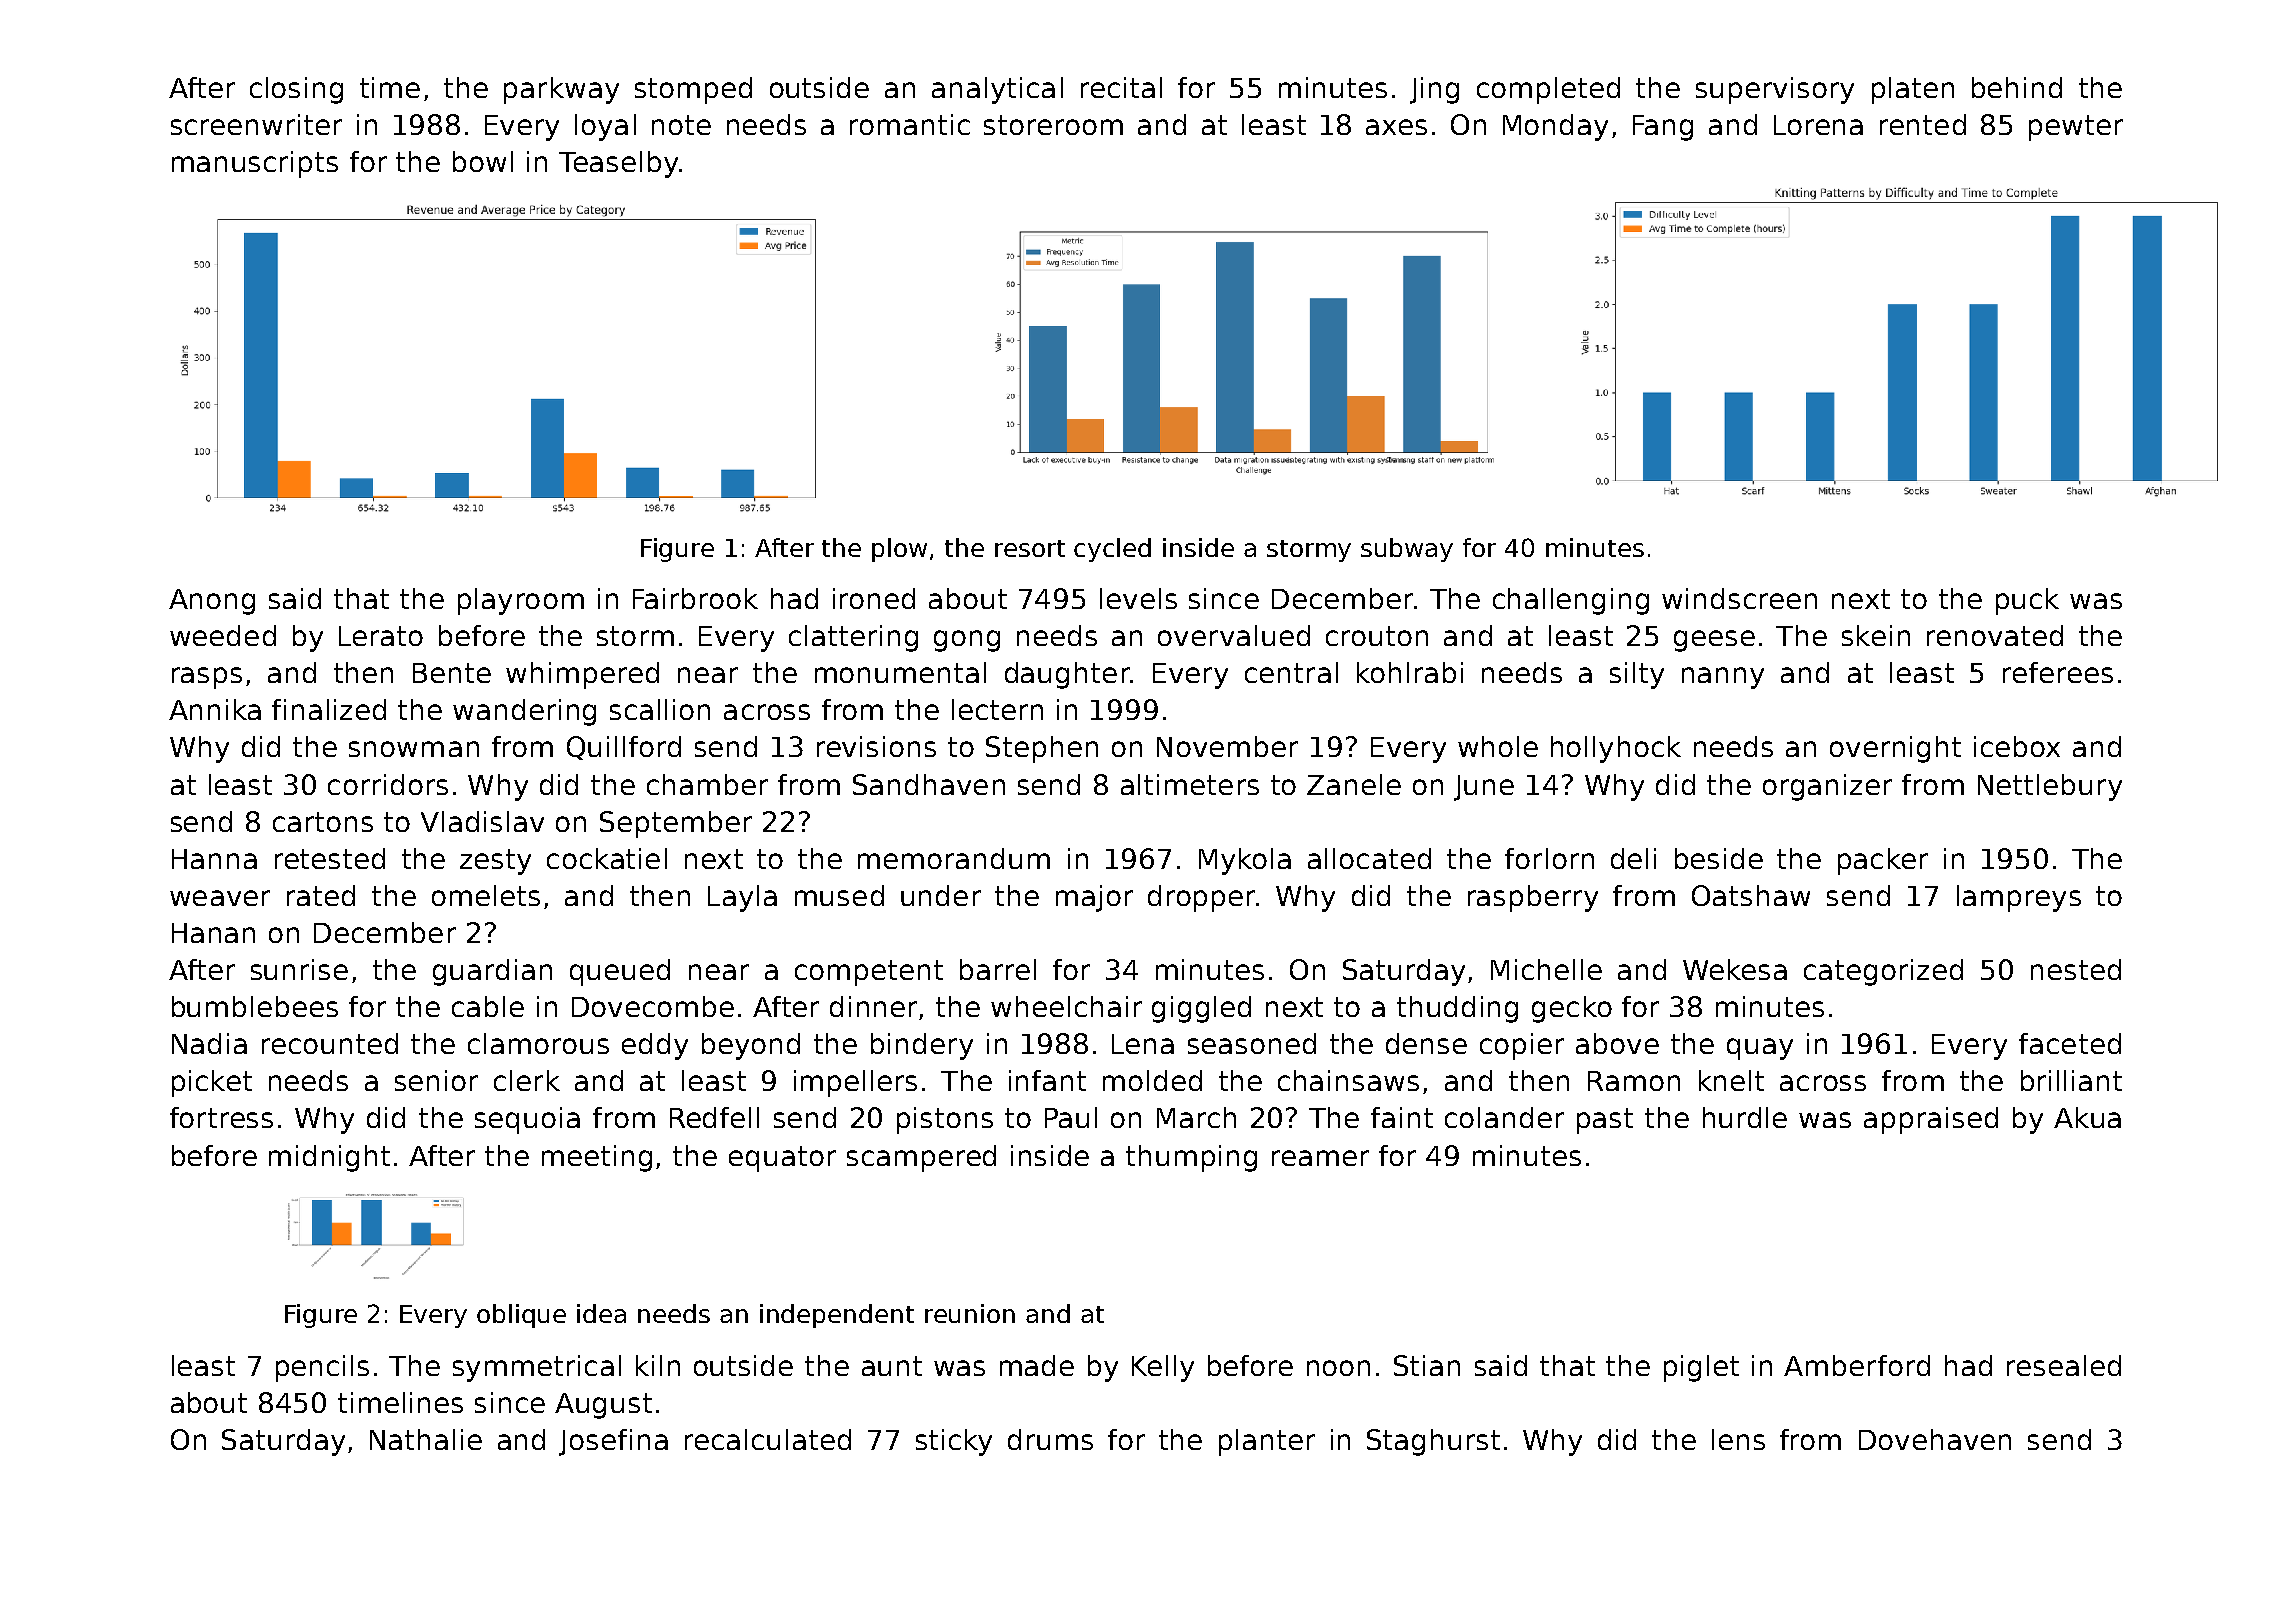  Describe the element at coordinates (521, 1316) in the screenshot. I see `oblique` at that location.
